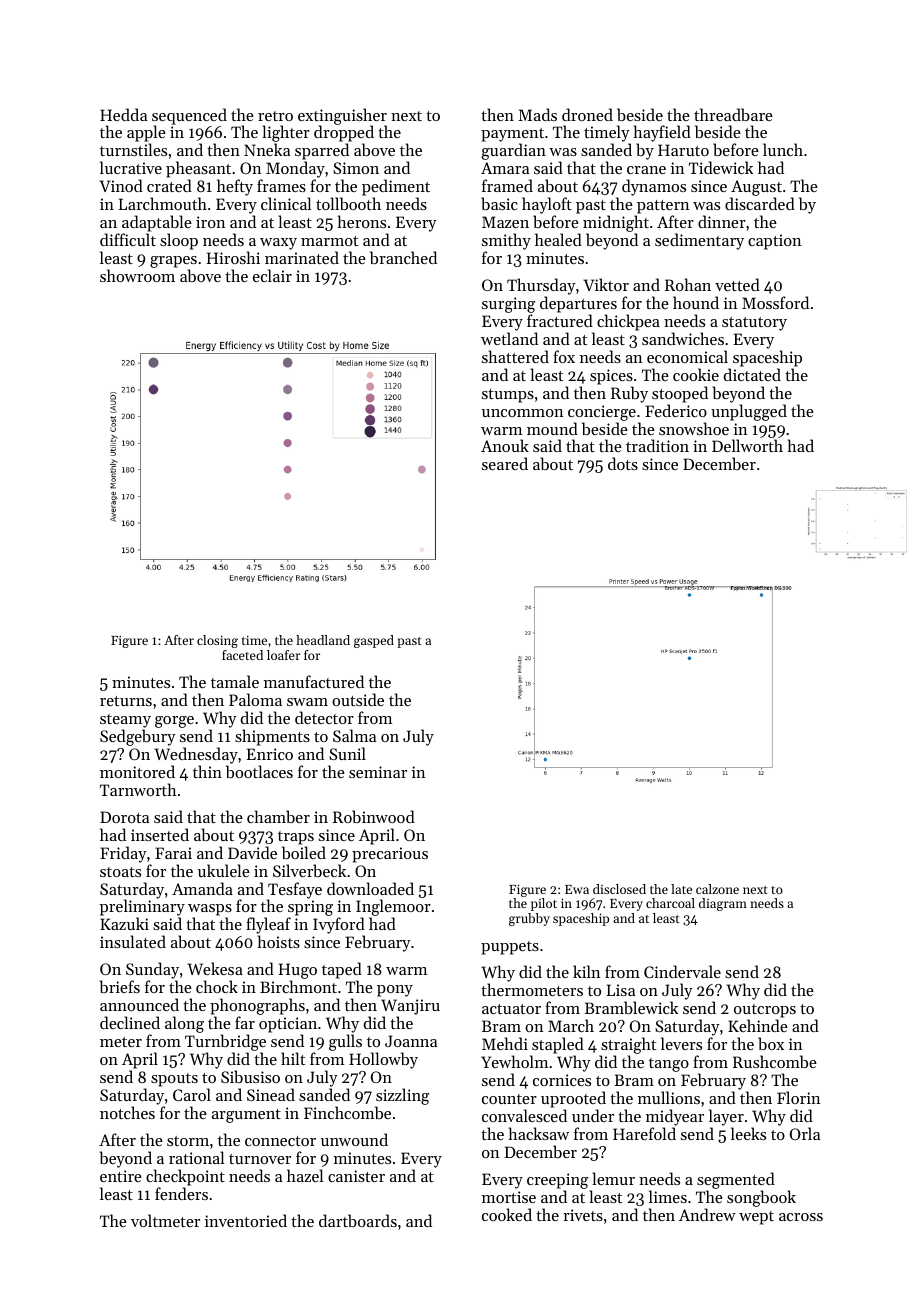  What do you see at coordinates (623, 463) in the screenshot?
I see `dots` at bounding box center [623, 463].
